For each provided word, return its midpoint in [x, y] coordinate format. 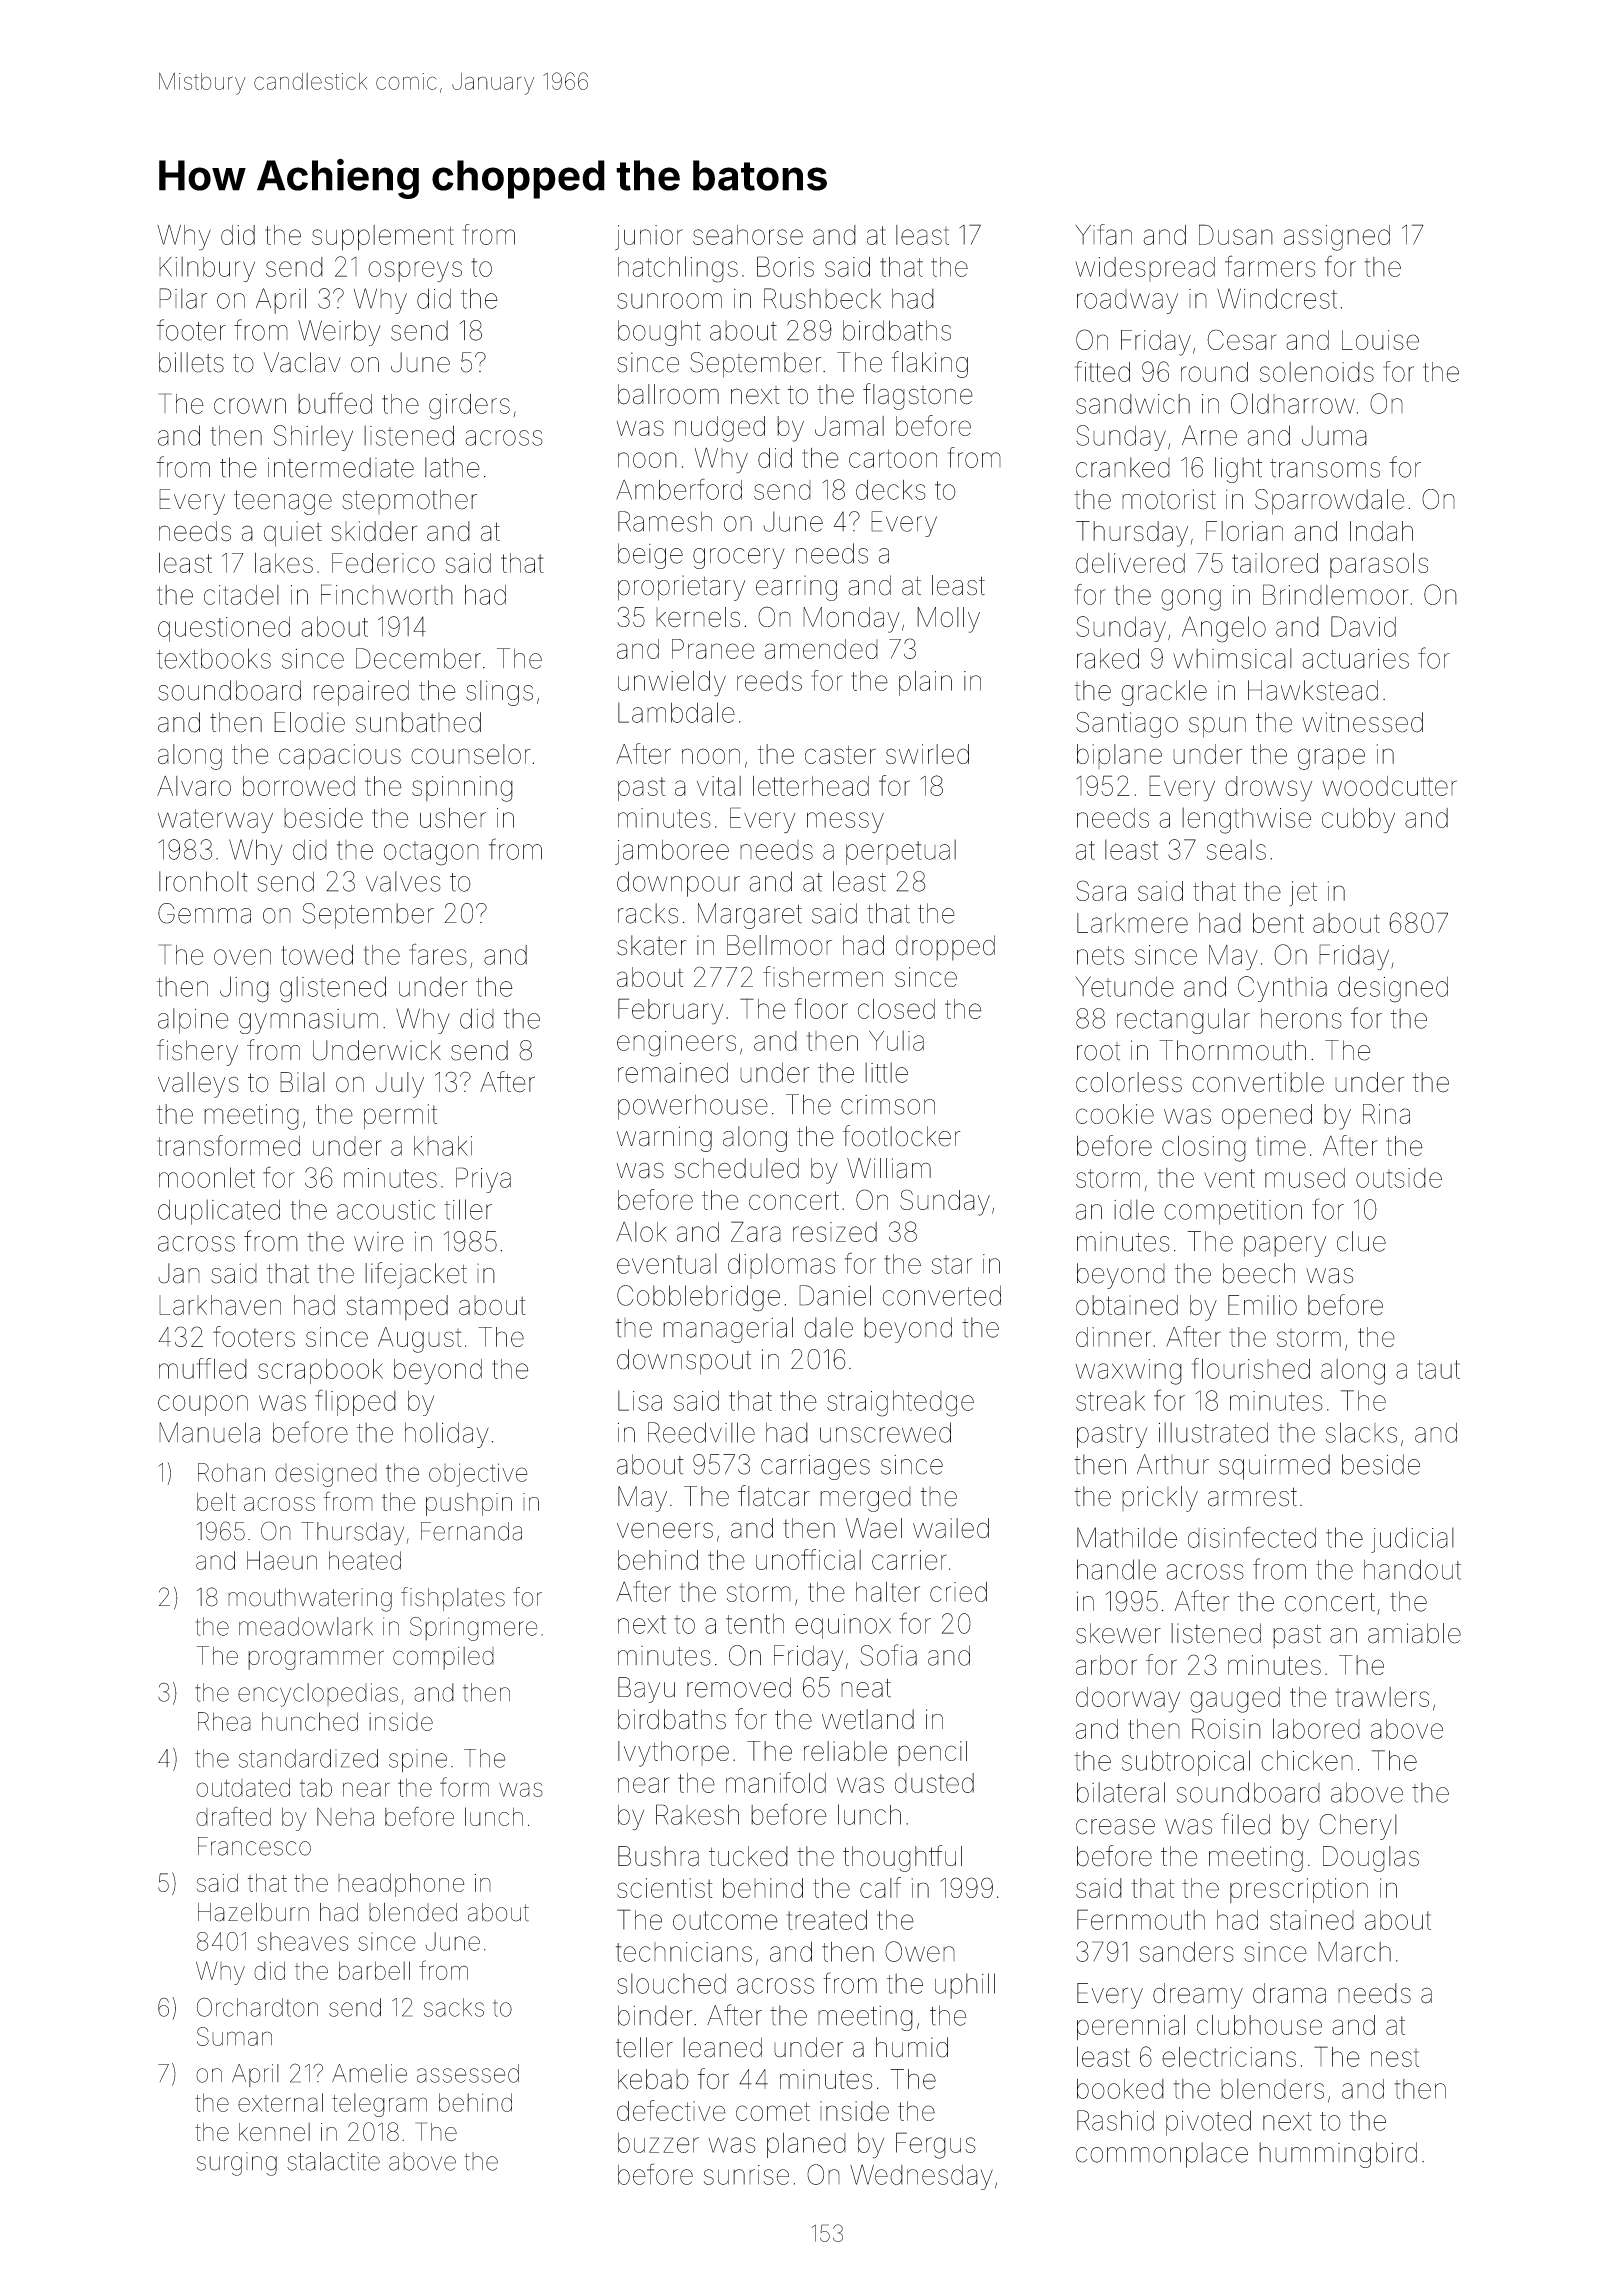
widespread [1145, 269]
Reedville [701, 1432]
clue [1361, 1241]
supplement [383, 237]
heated [365, 1560]
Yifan [1104, 234]
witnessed [1362, 722]
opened [1267, 1116]
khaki [443, 1146]
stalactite [333, 2161]
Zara [756, 1231]
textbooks [214, 658]
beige [650, 556]
